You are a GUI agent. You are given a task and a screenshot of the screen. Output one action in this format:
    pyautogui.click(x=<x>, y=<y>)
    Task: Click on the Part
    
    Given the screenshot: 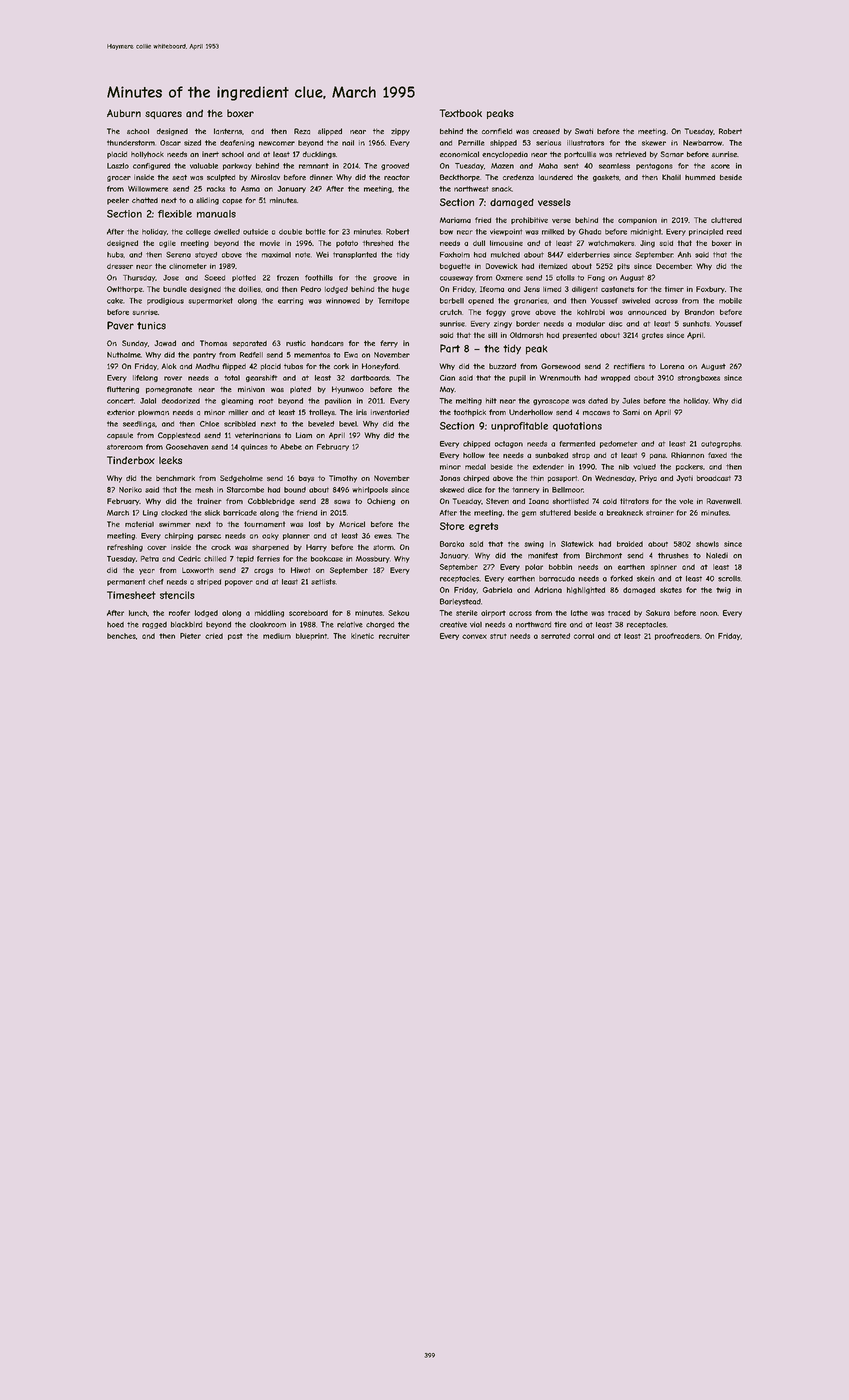 What is the action you would take?
    pyautogui.click(x=450, y=348)
